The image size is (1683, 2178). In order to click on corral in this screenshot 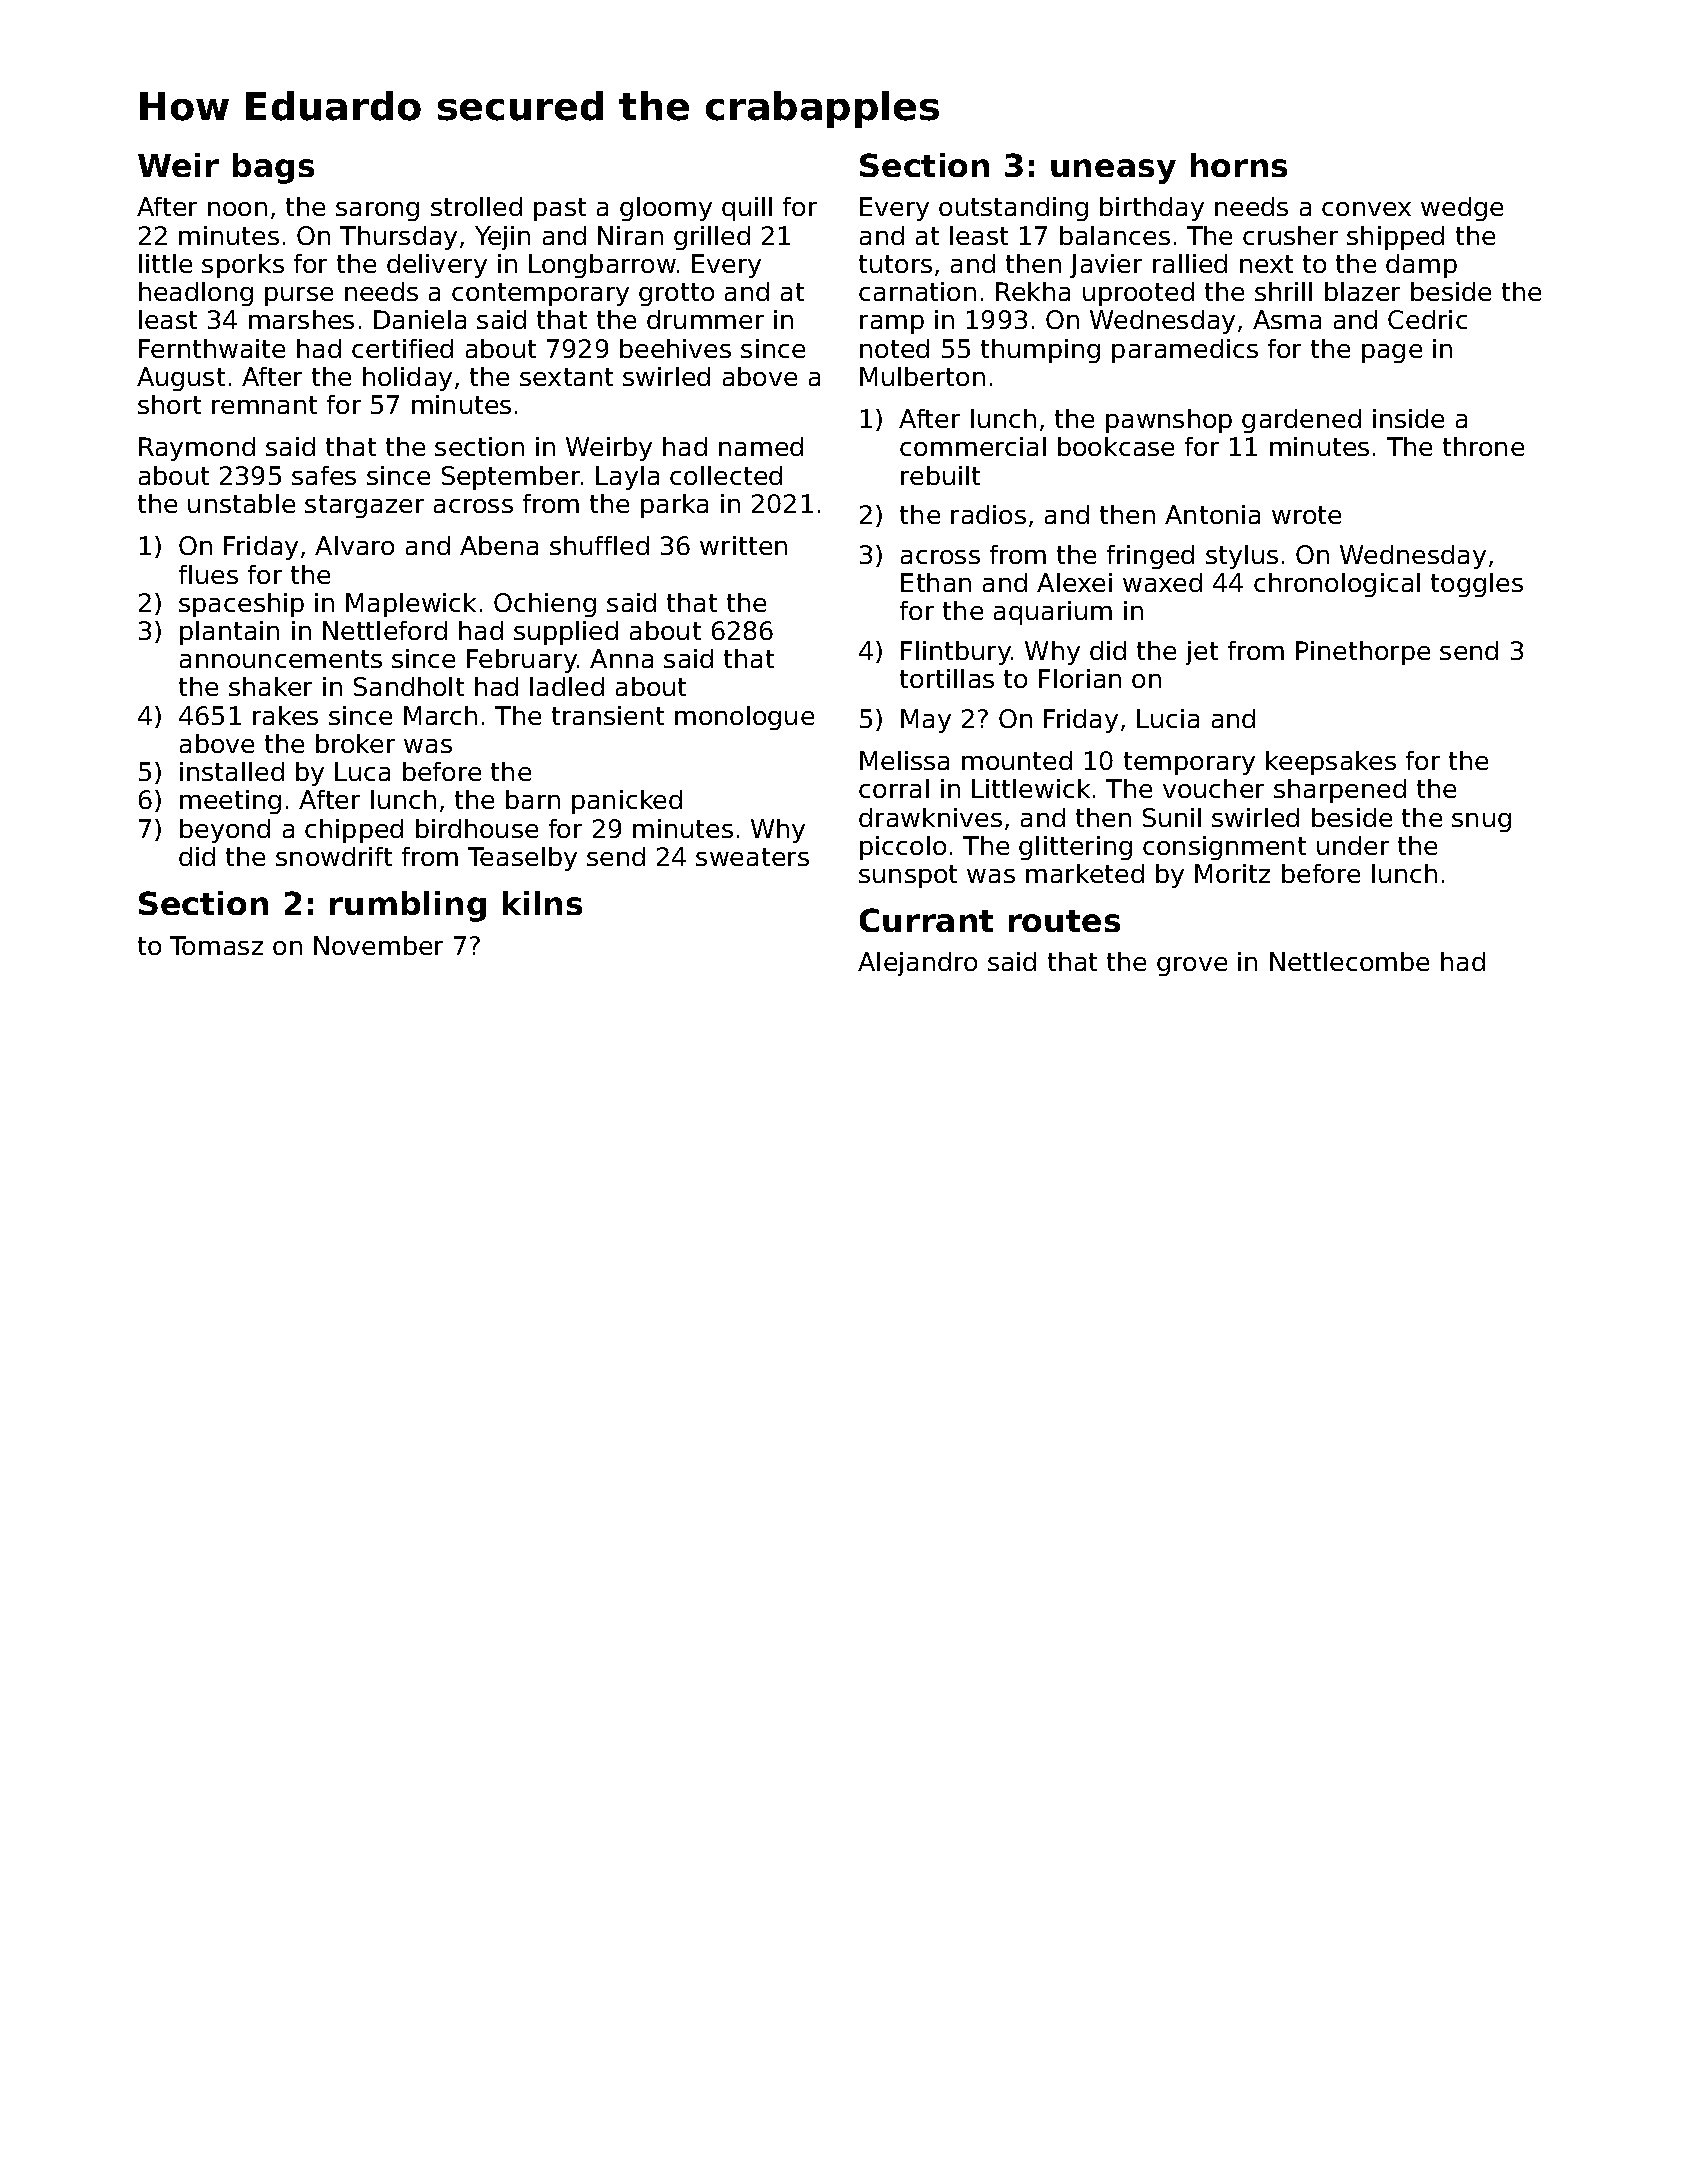, I will do `click(894, 788)`.
